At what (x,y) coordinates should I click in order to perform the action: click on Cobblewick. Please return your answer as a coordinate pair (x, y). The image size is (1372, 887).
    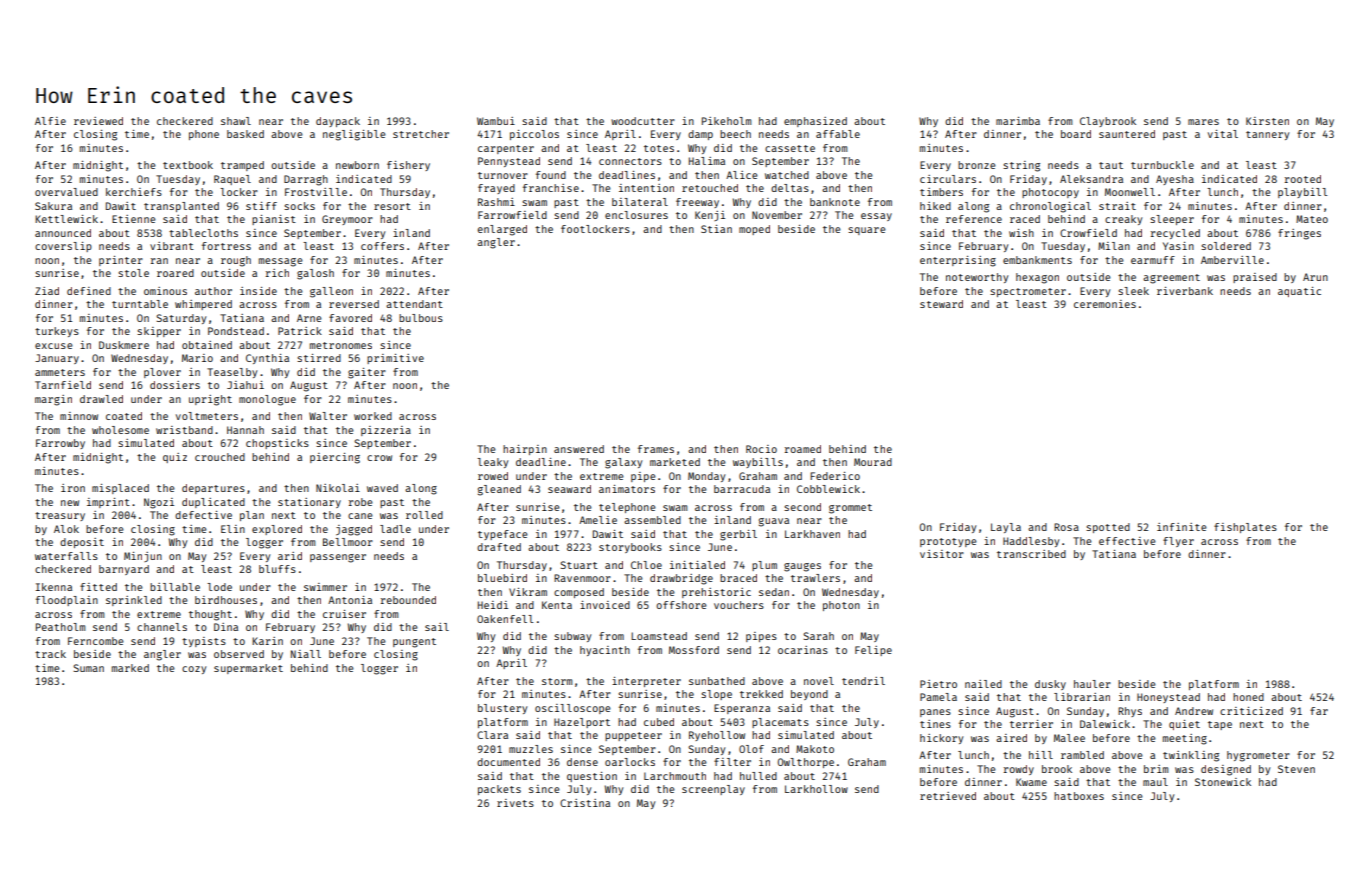
    Looking at the image, I should click on (828, 489).
